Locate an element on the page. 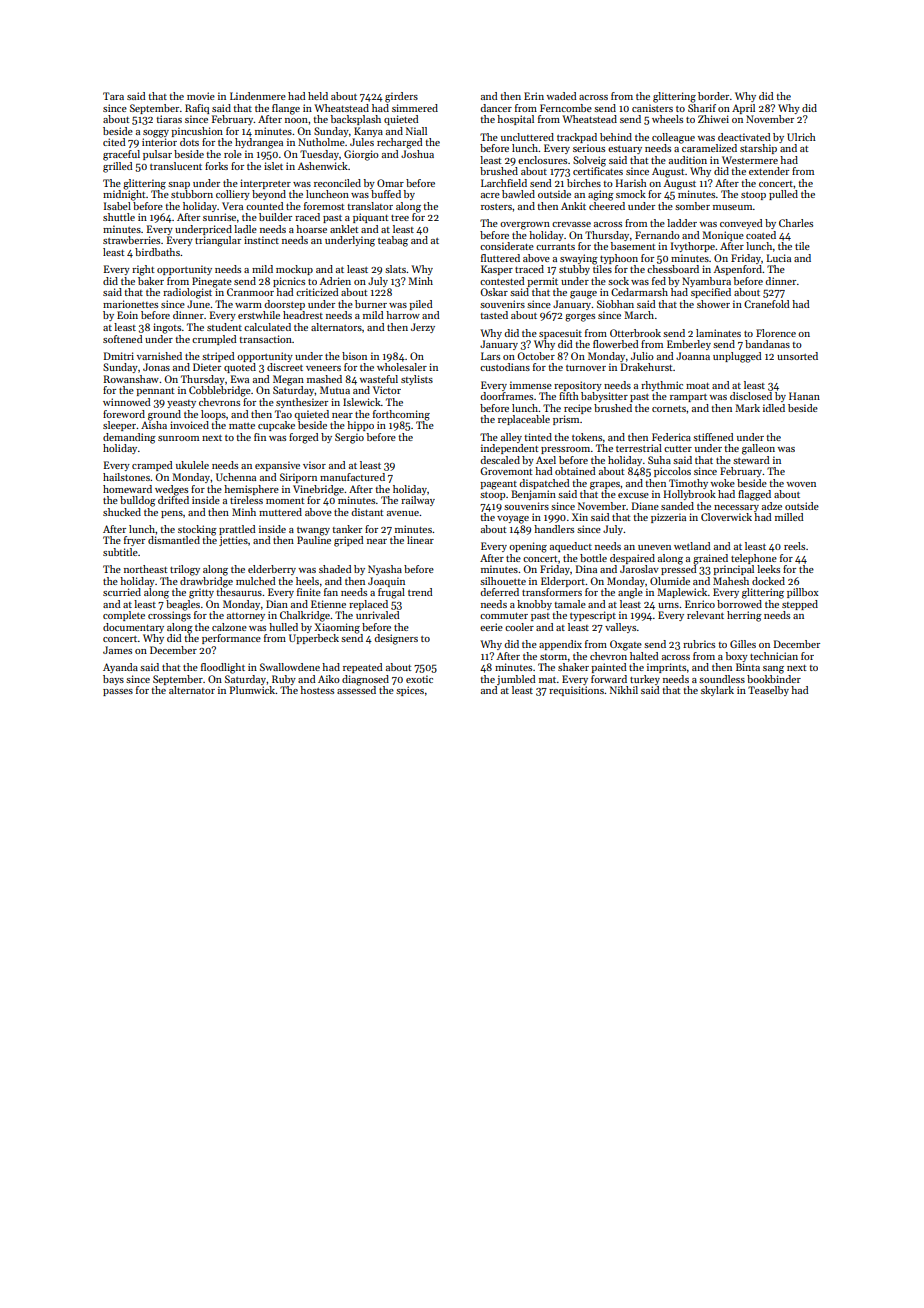 Image resolution: width=924 pixels, height=1308 pixels. grilled is located at coordinates (118, 167).
